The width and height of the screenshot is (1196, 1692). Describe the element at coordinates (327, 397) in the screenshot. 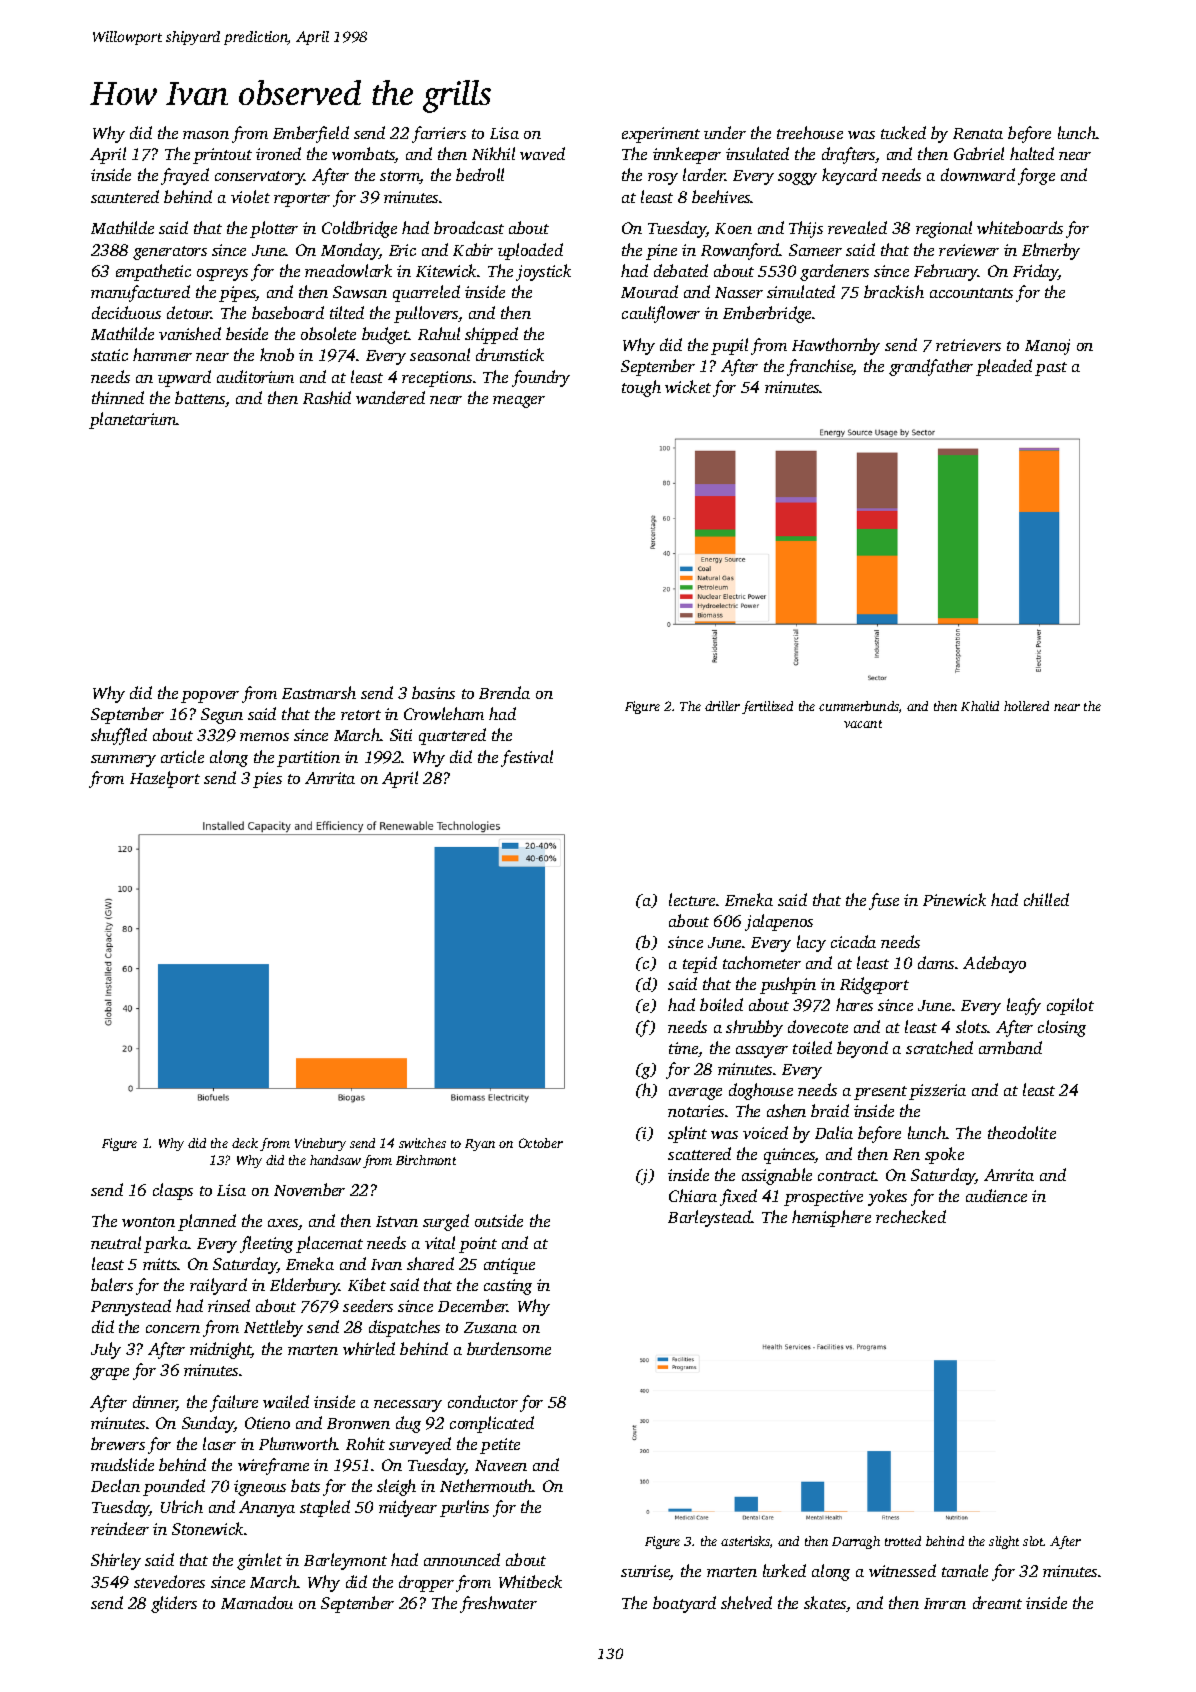

I see `Rashid` at that location.
